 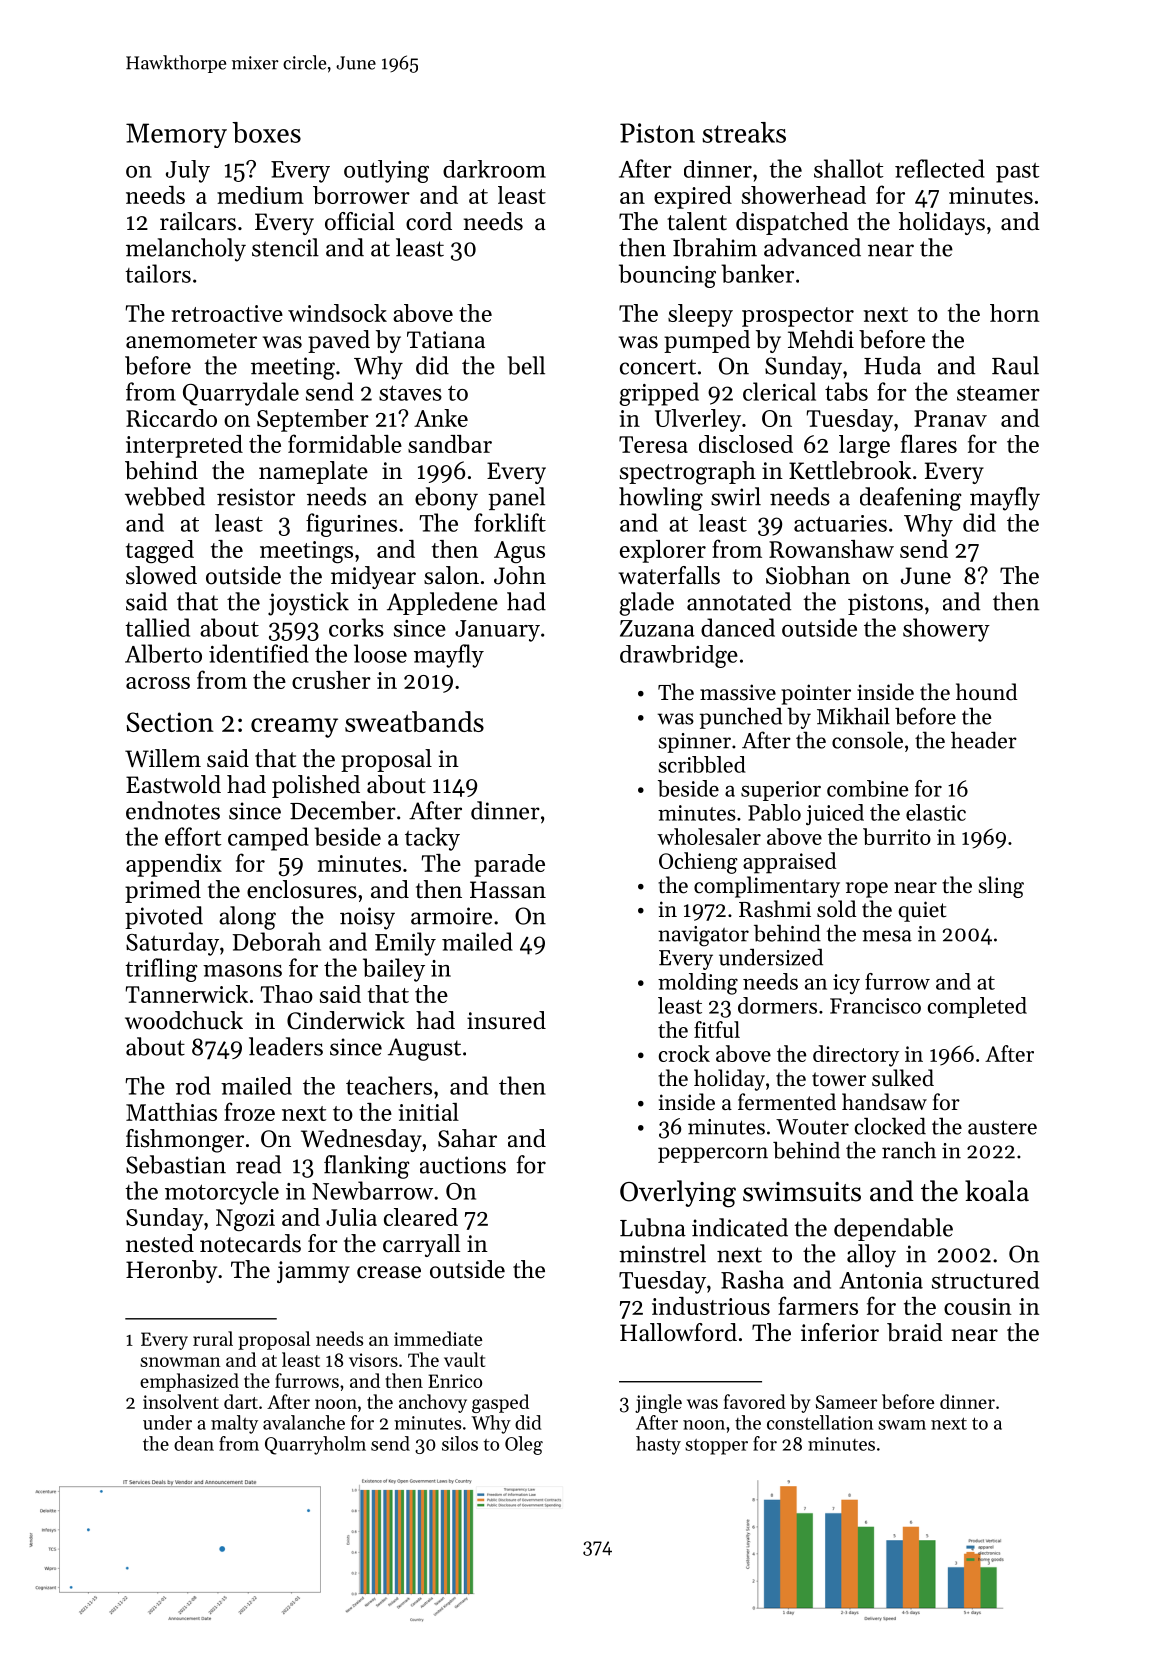 I want to click on swam, so click(x=902, y=1425).
